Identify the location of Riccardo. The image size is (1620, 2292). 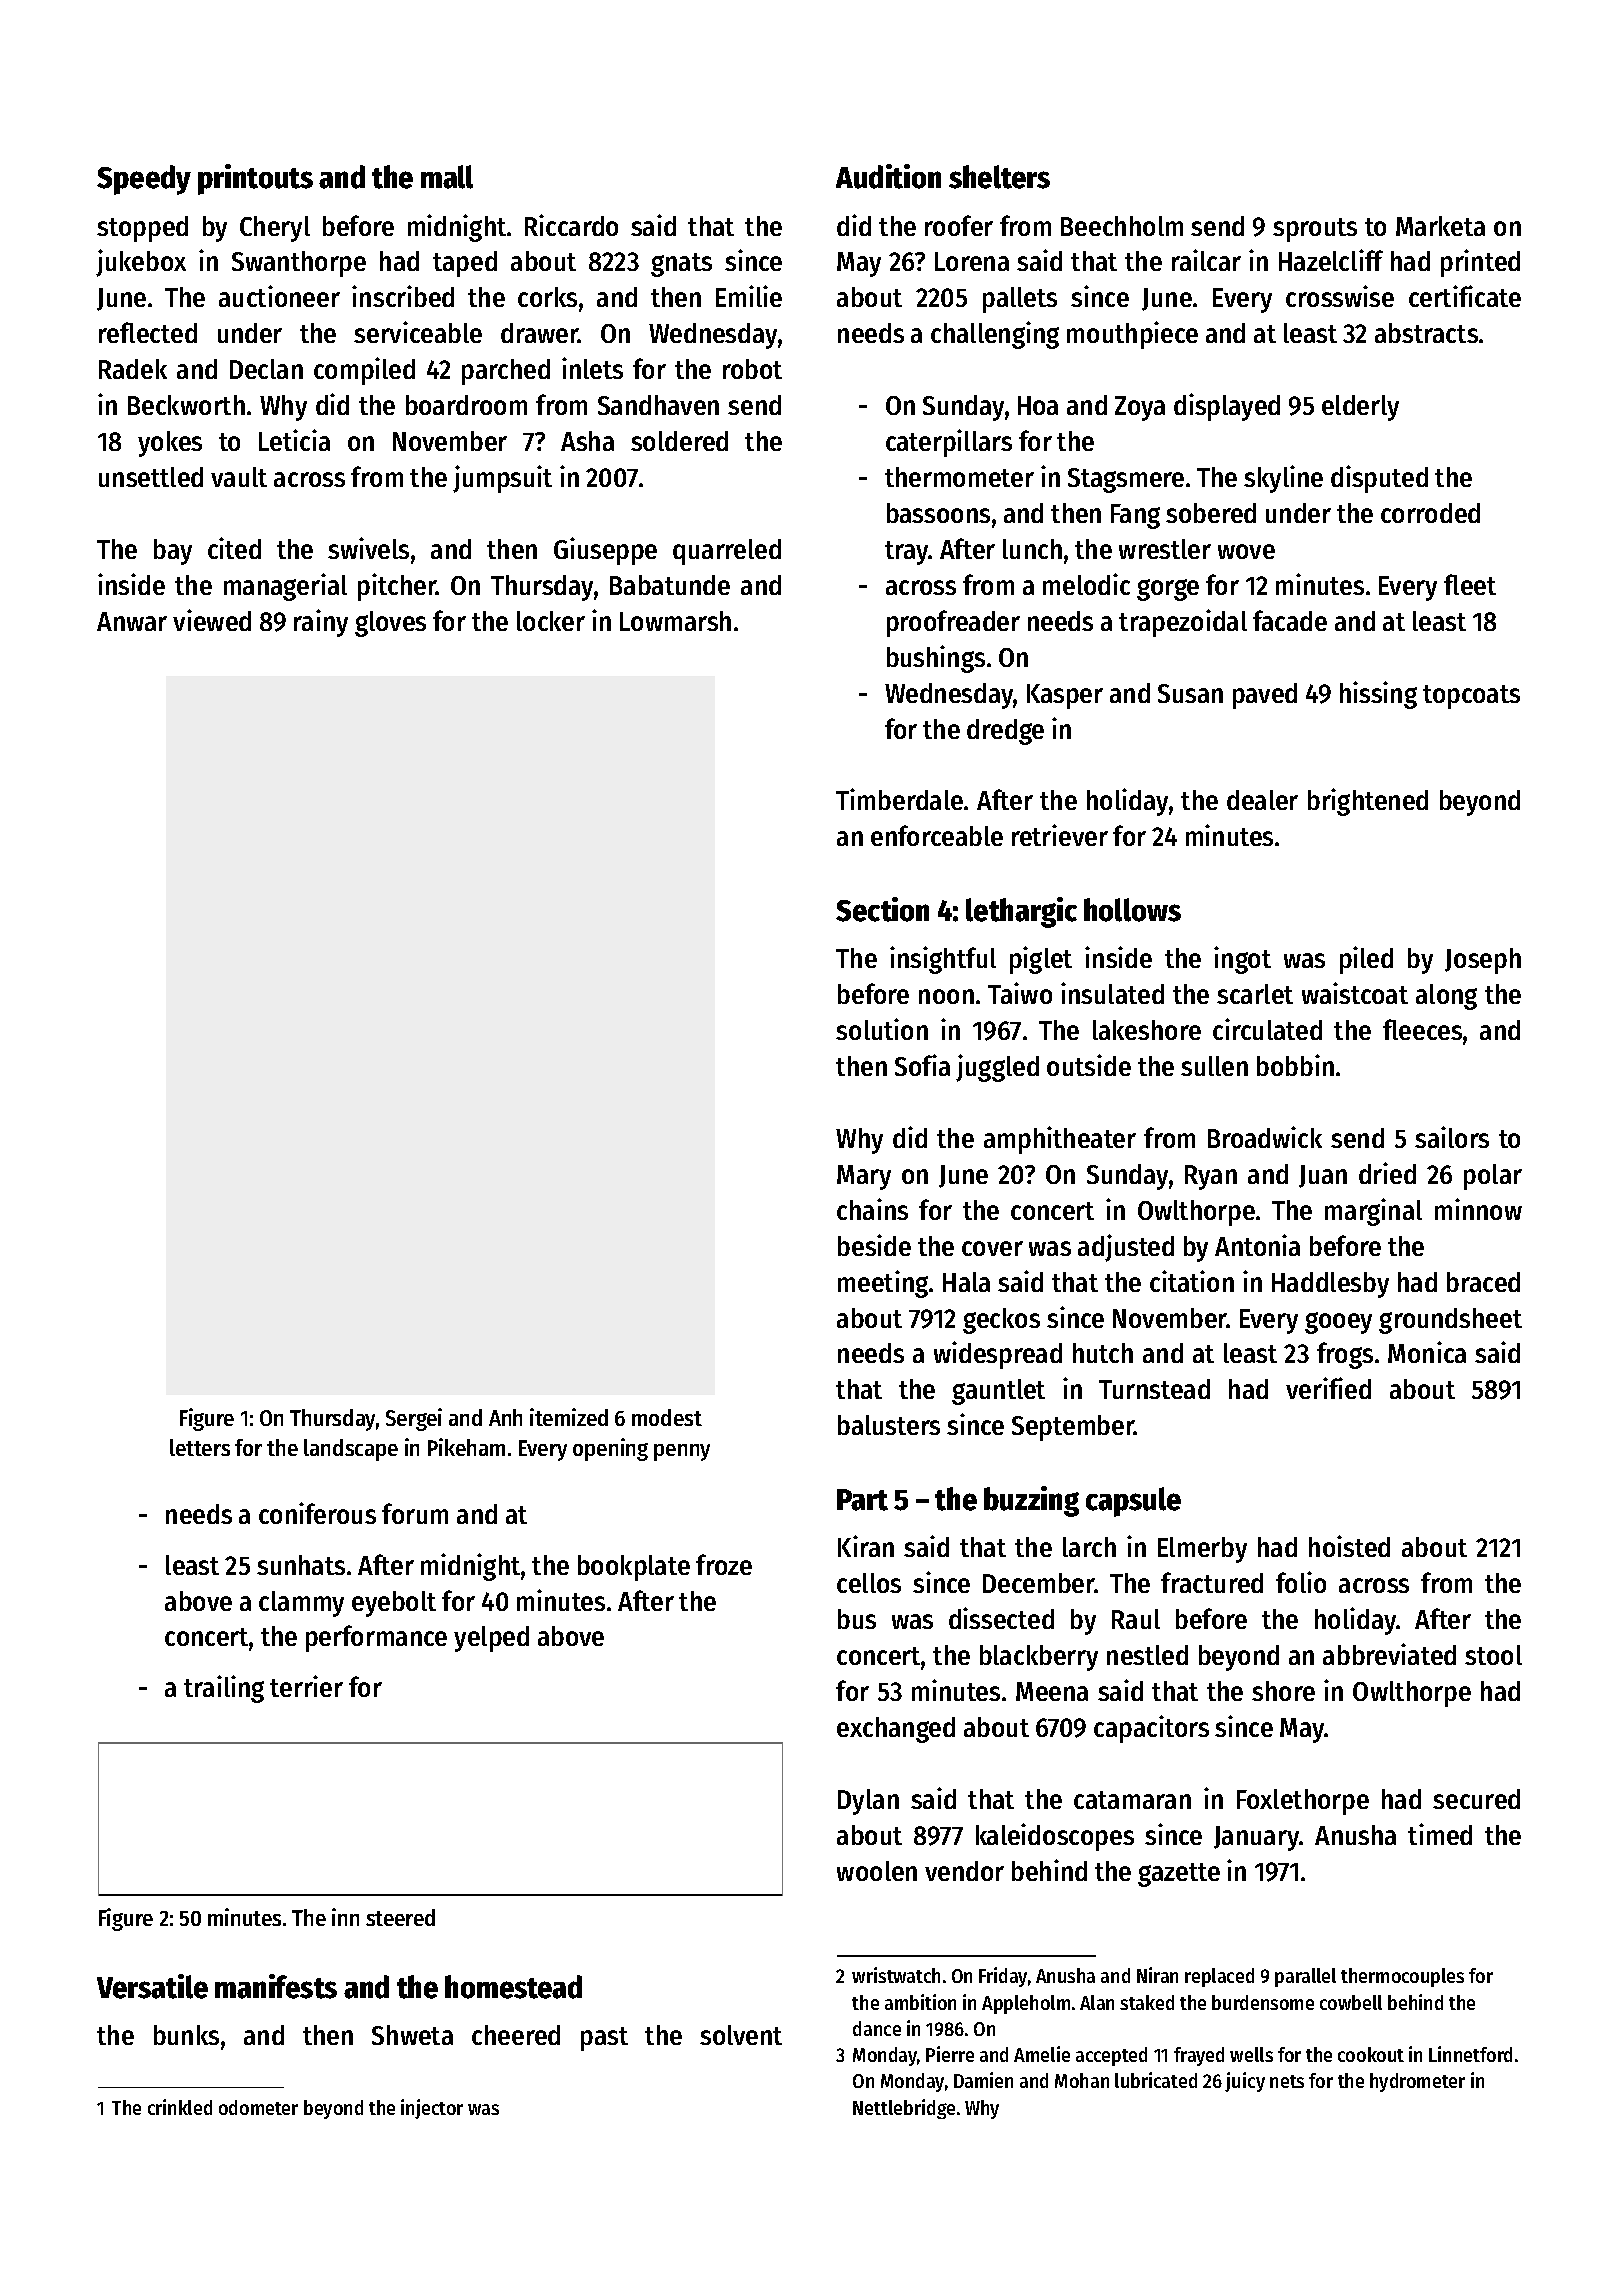
(571, 225).
